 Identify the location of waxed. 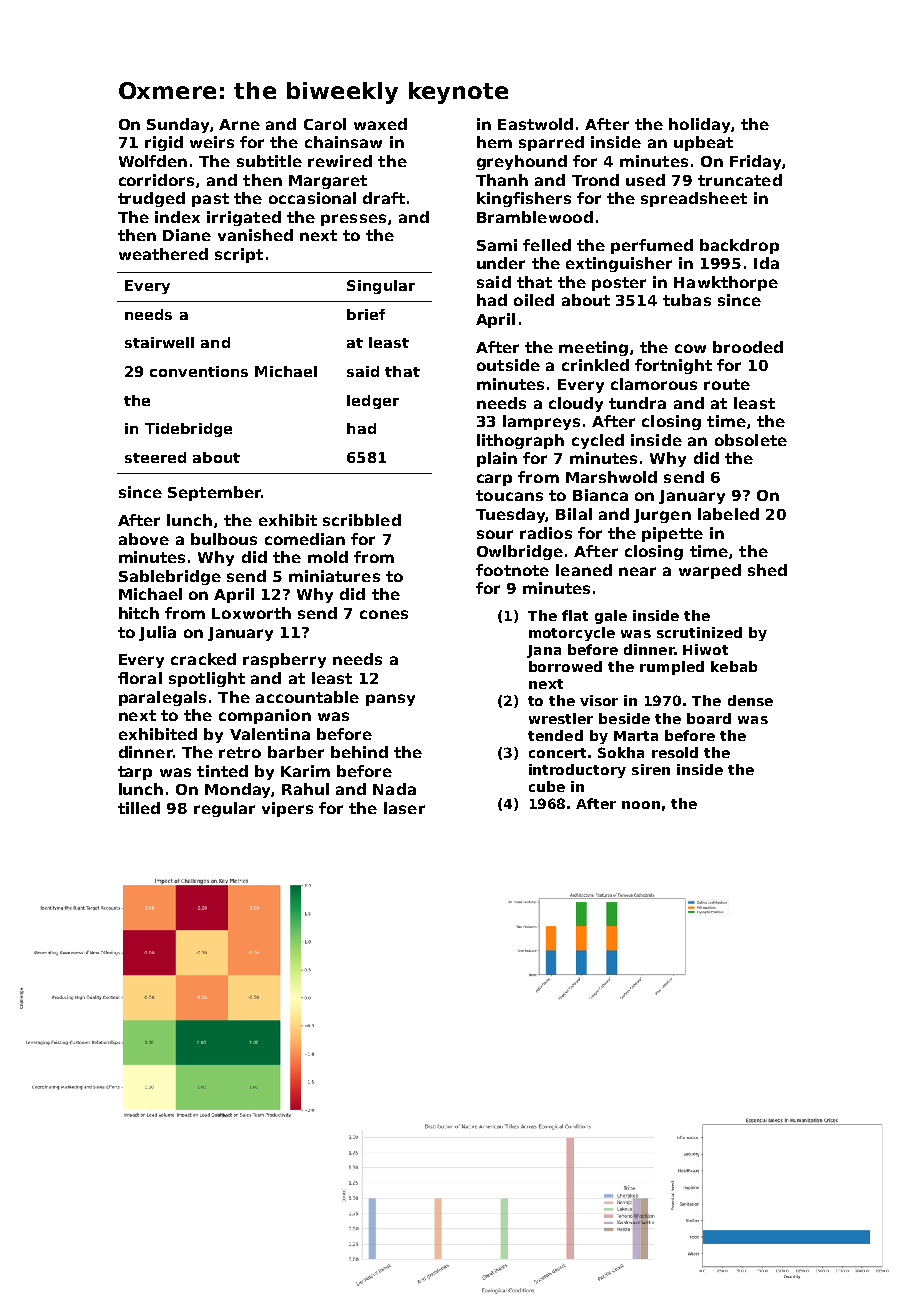
(380, 124).
